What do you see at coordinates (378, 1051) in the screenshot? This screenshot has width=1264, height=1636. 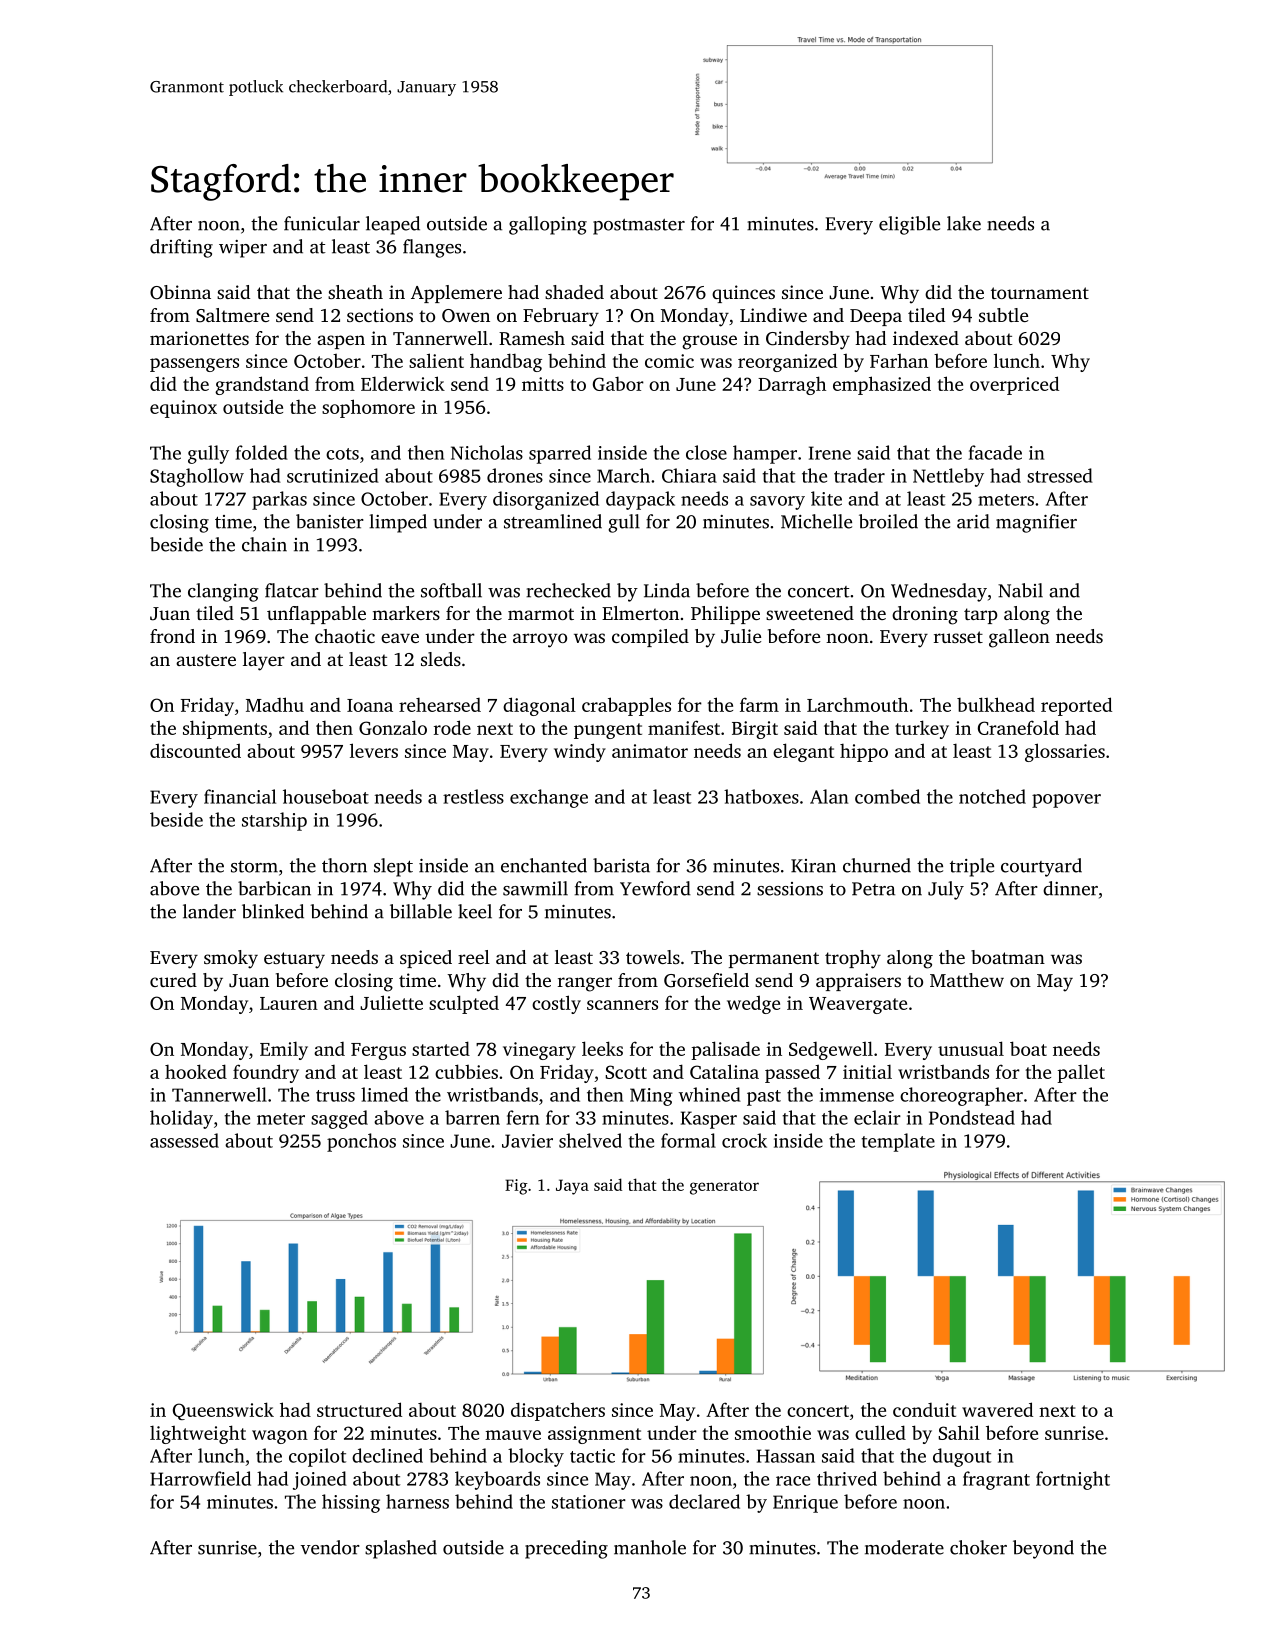 I see `Fergus` at bounding box center [378, 1051].
